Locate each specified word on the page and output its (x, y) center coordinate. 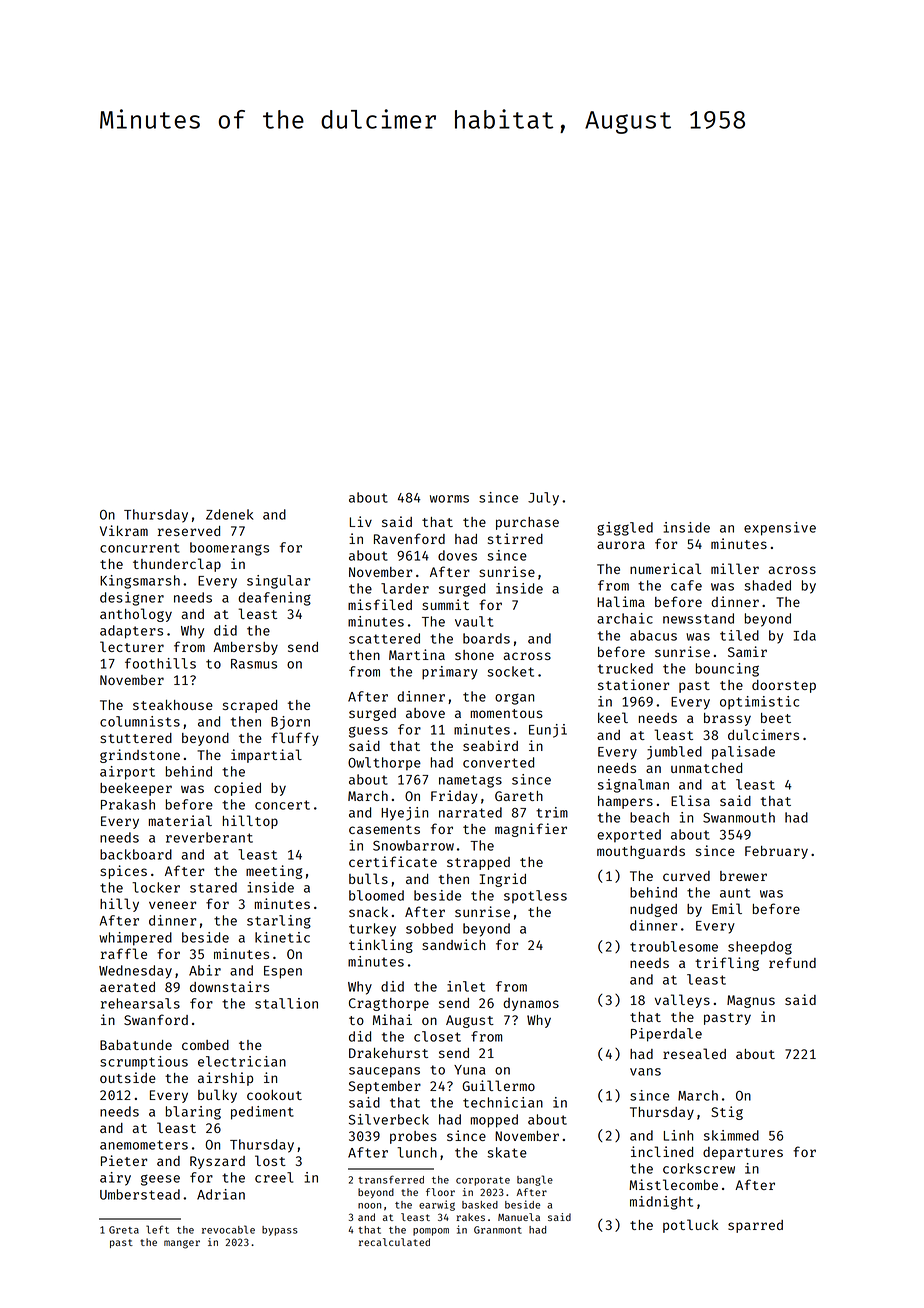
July (543, 499)
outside (128, 1077)
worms (449, 499)
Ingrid (502, 880)
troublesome (674, 946)
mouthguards (641, 852)
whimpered (135, 939)
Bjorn (290, 723)
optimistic (759, 702)
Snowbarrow (413, 845)
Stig (727, 1113)
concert (282, 805)
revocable (228, 1229)
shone (474, 655)
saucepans (384, 1072)
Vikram (124, 530)
